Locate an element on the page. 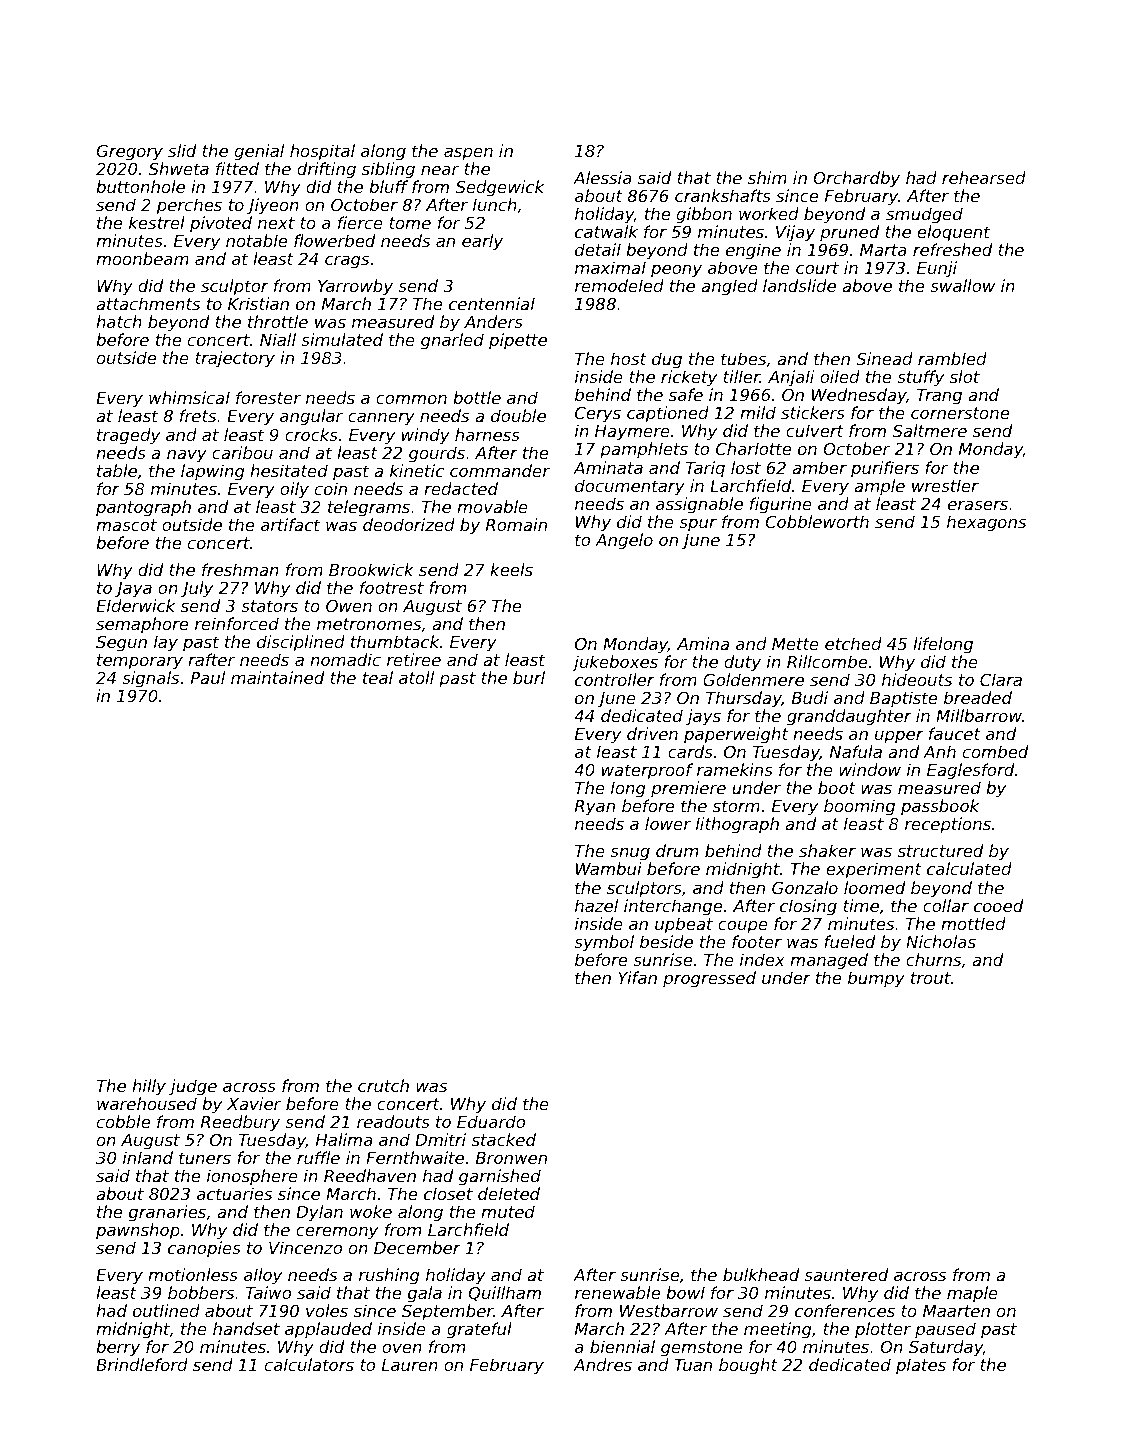  driven is located at coordinates (652, 733).
